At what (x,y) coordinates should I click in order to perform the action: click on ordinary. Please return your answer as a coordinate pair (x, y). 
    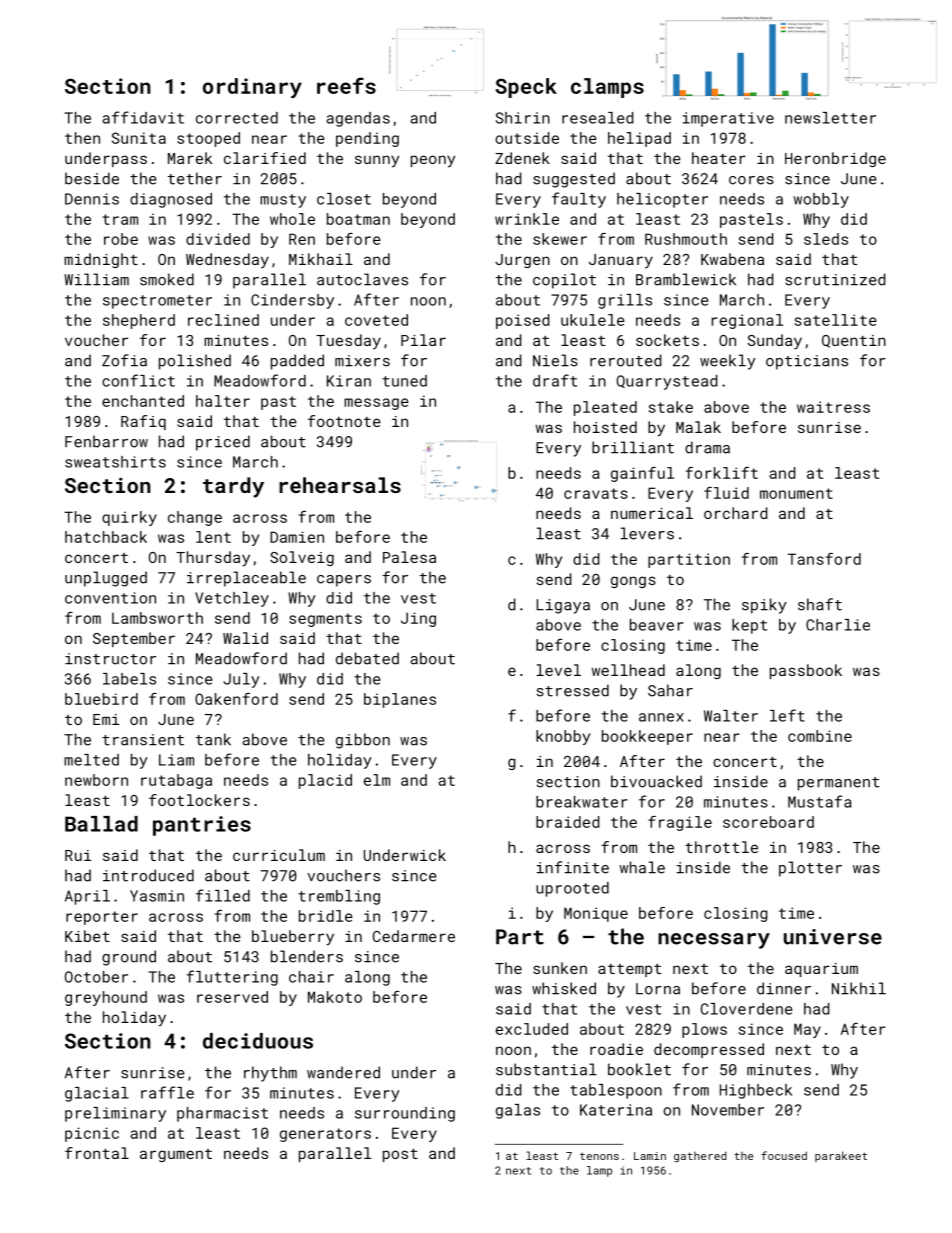
    Looking at the image, I should click on (252, 88).
